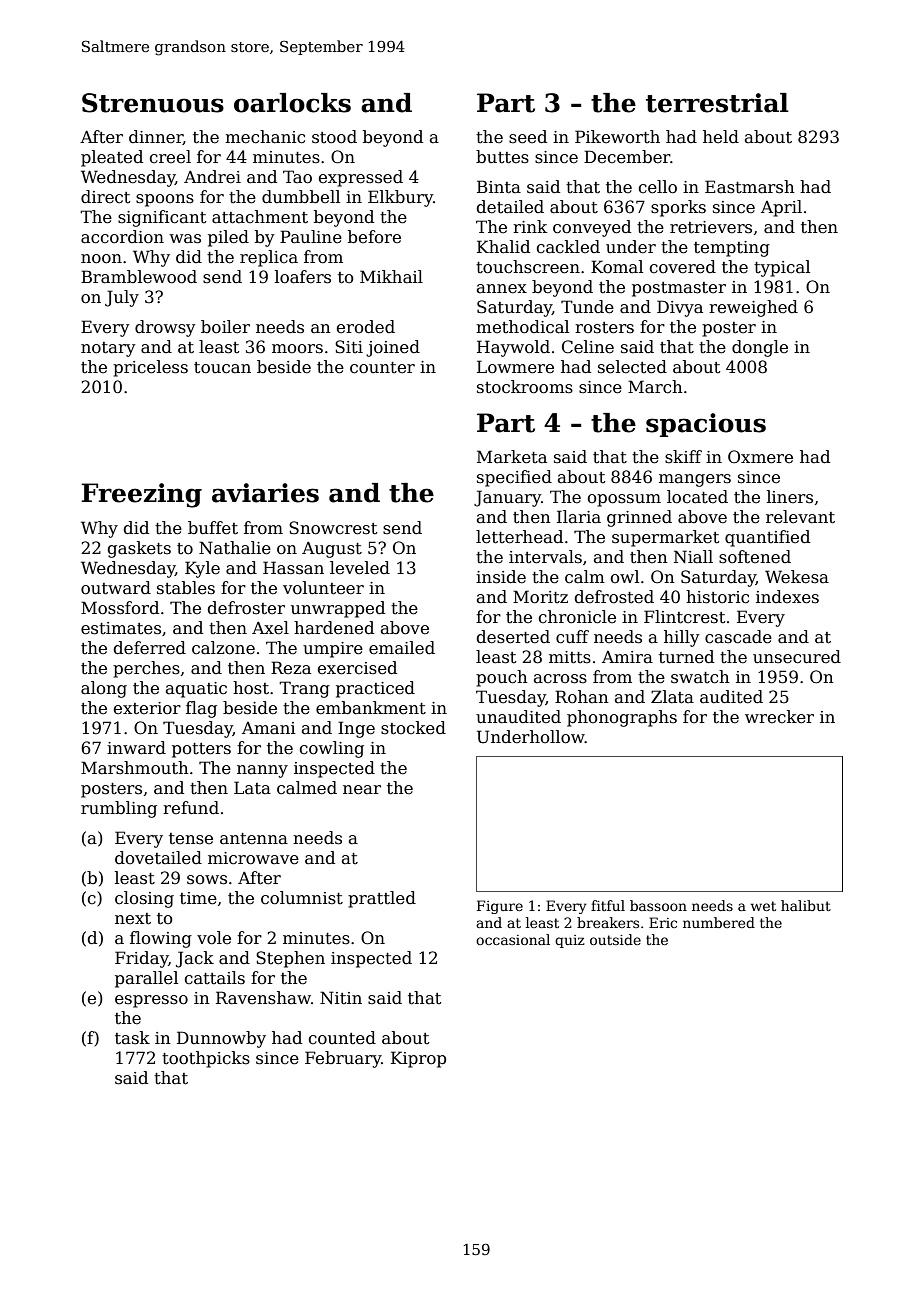 The width and height of the document is (924, 1314). Describe the element at coordinates (753, 308) in the document. I see `reweighed` at that location.
